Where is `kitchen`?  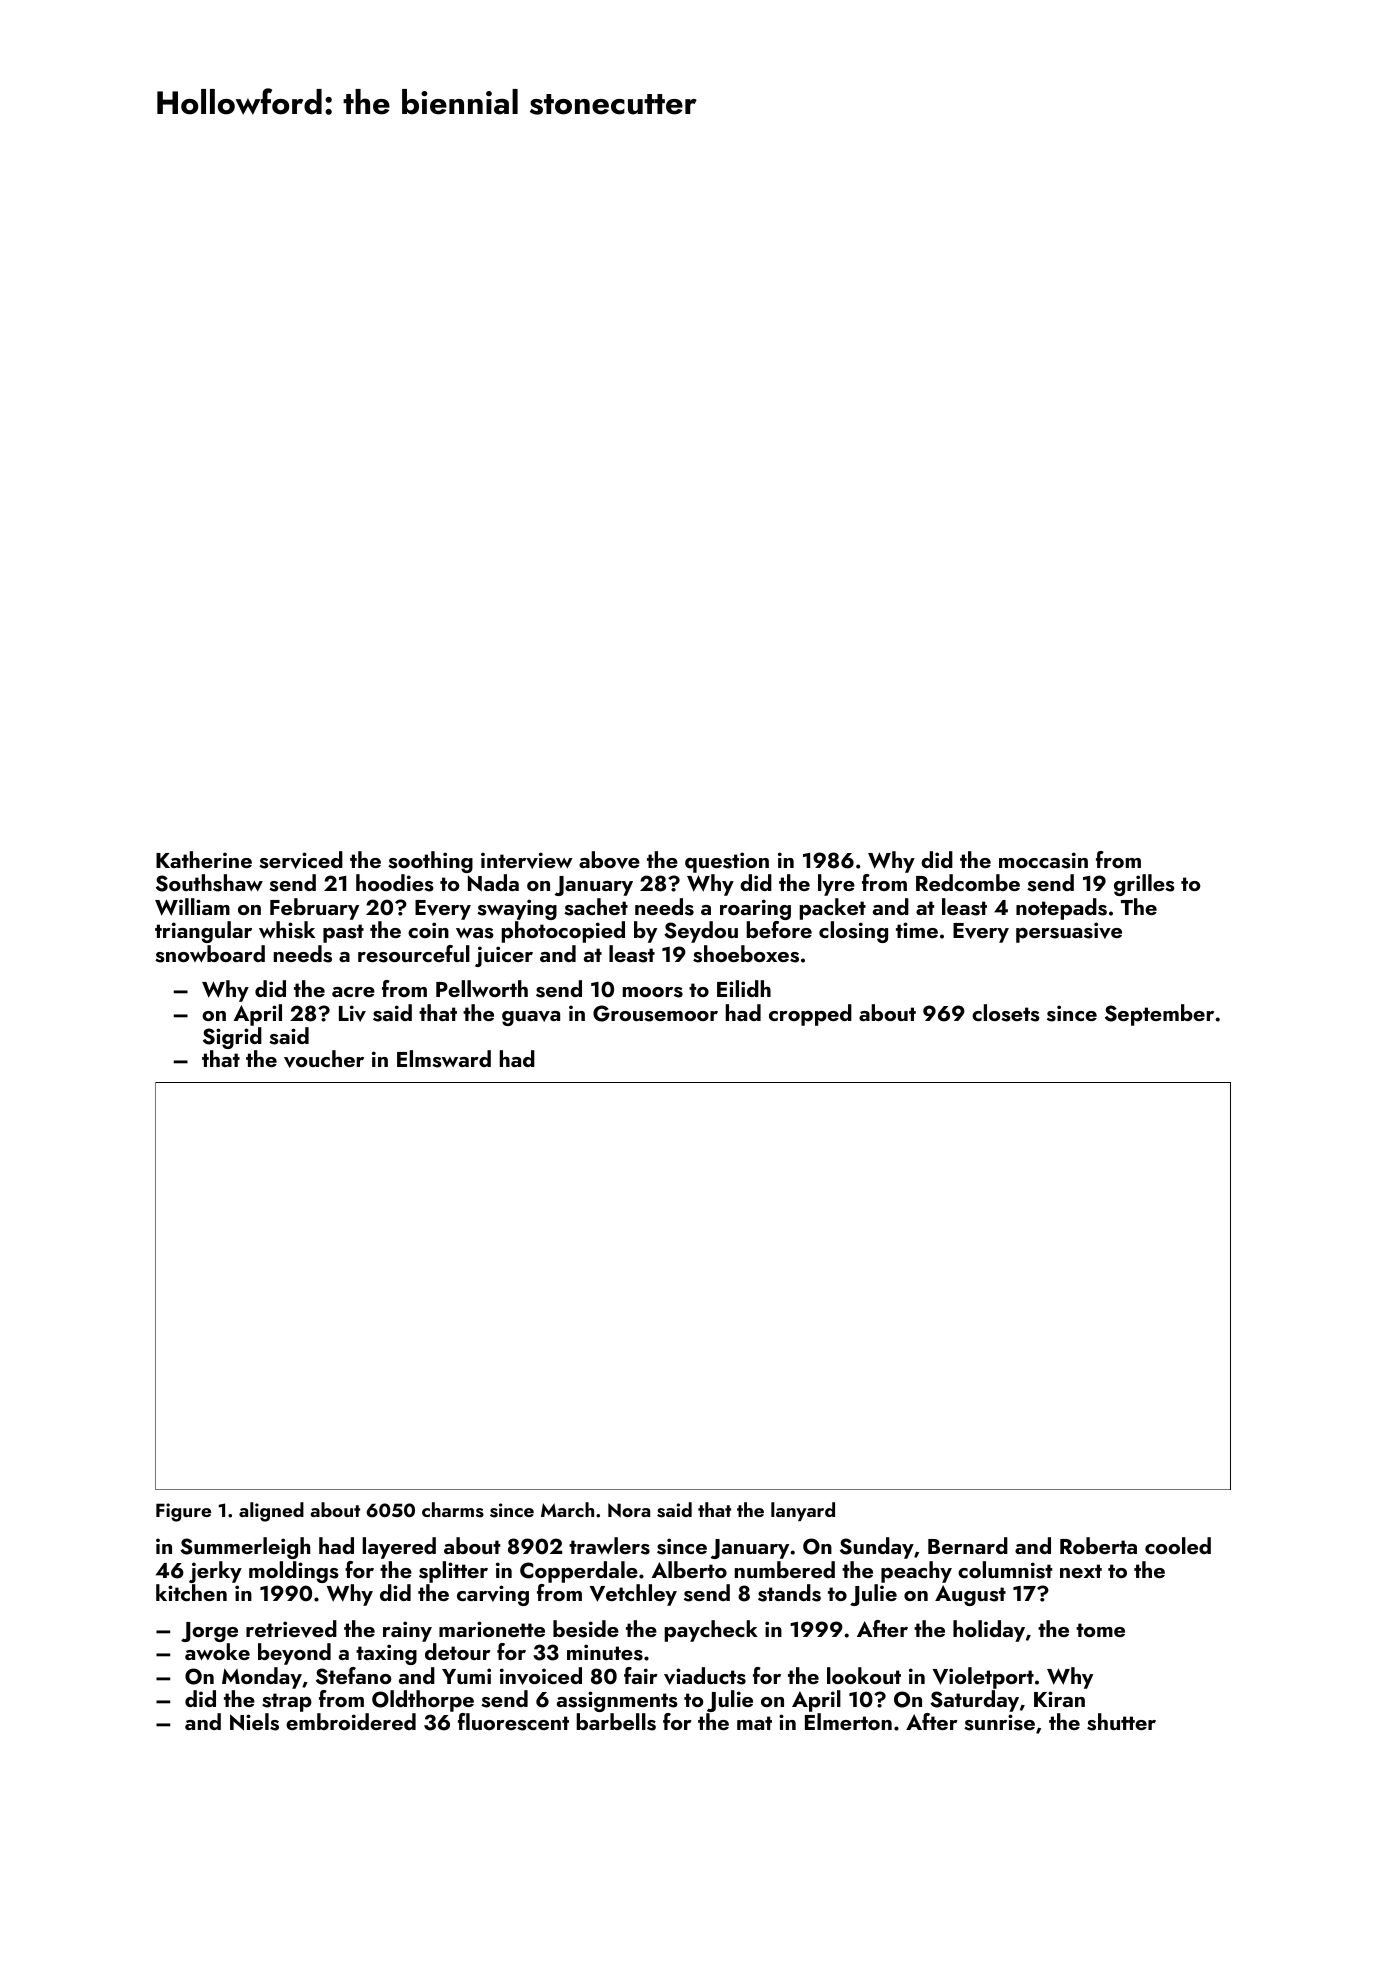
kitchen is located at coordinates (191, 1592).
